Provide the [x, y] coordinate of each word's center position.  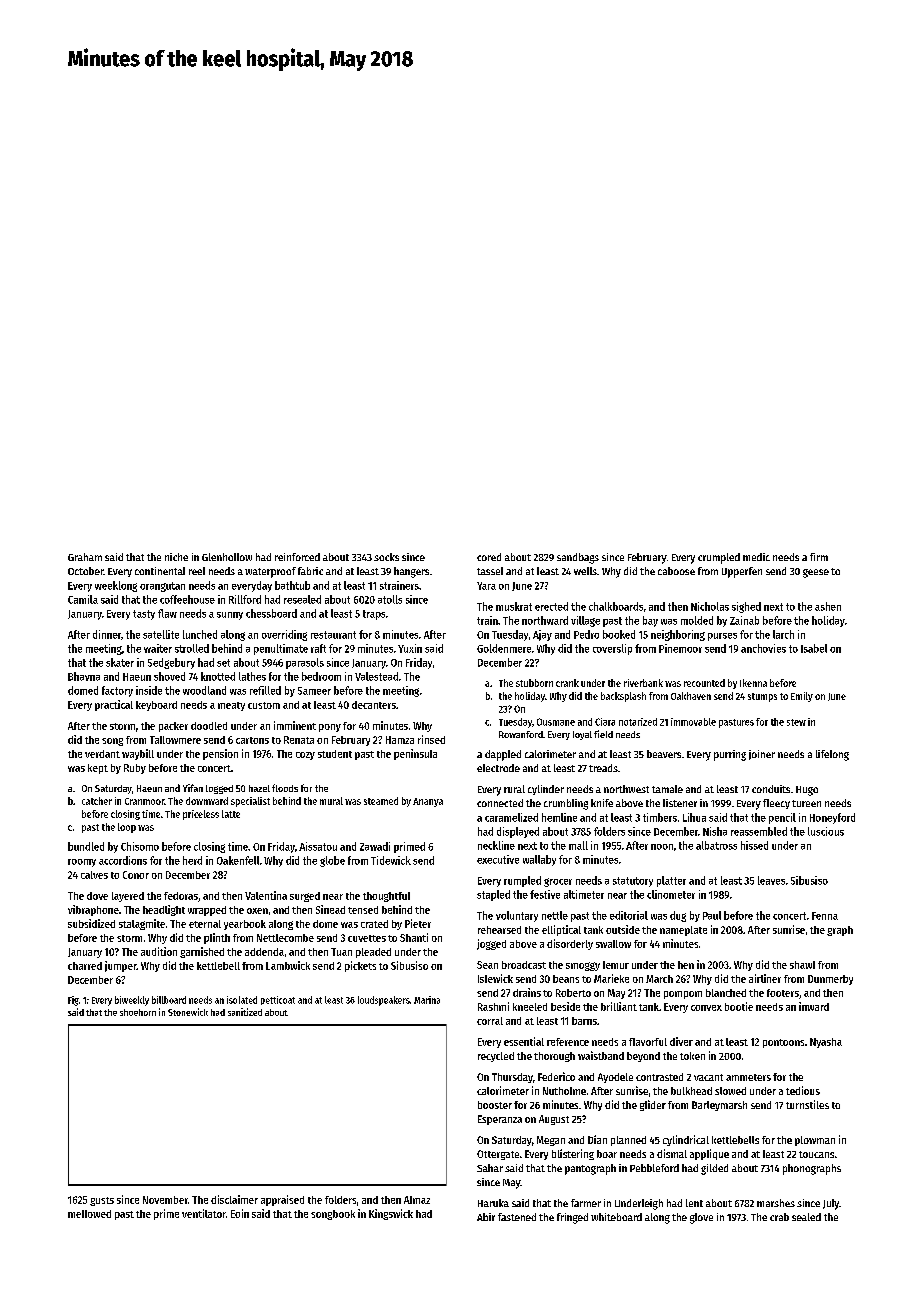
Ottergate [498, 1155]
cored [489, 557]
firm [819, 557]
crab [779, 1217]
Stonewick [188, 1012]
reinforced [297, 557]
